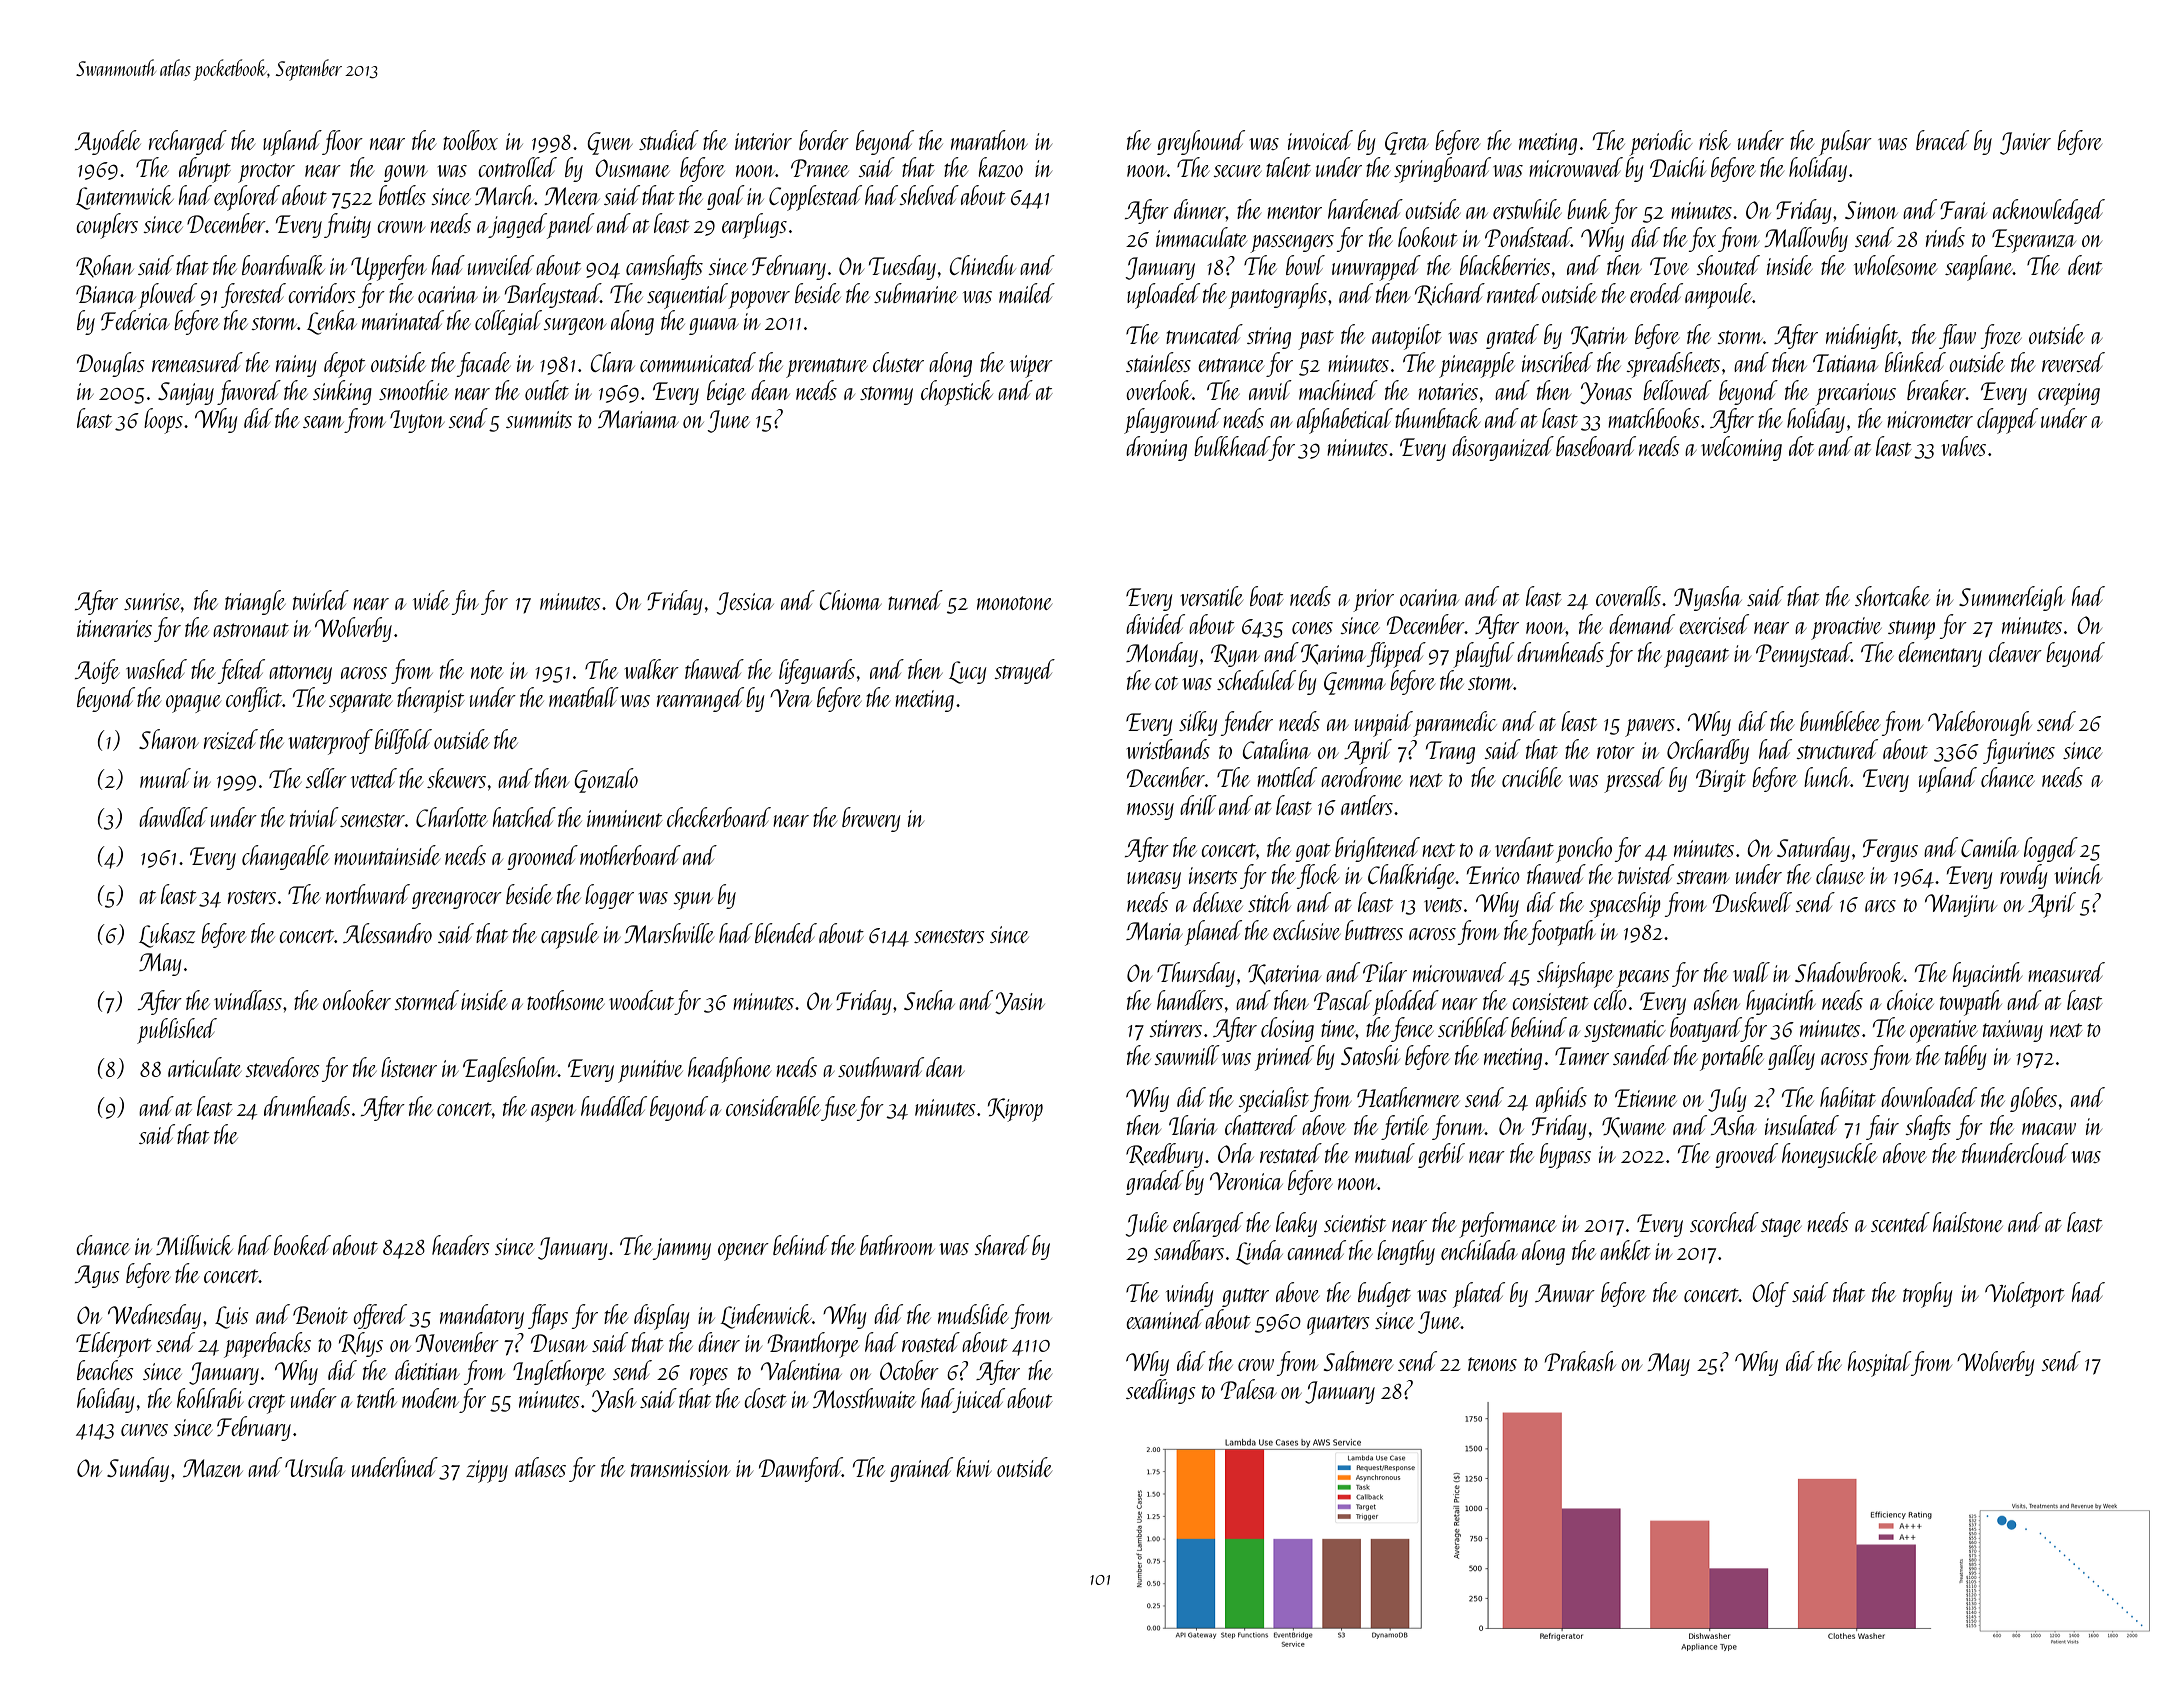 This page has height=1683, width=2178. Describe the element at coordinates (470, 140) in the page. I see `toolbox` at that location.
